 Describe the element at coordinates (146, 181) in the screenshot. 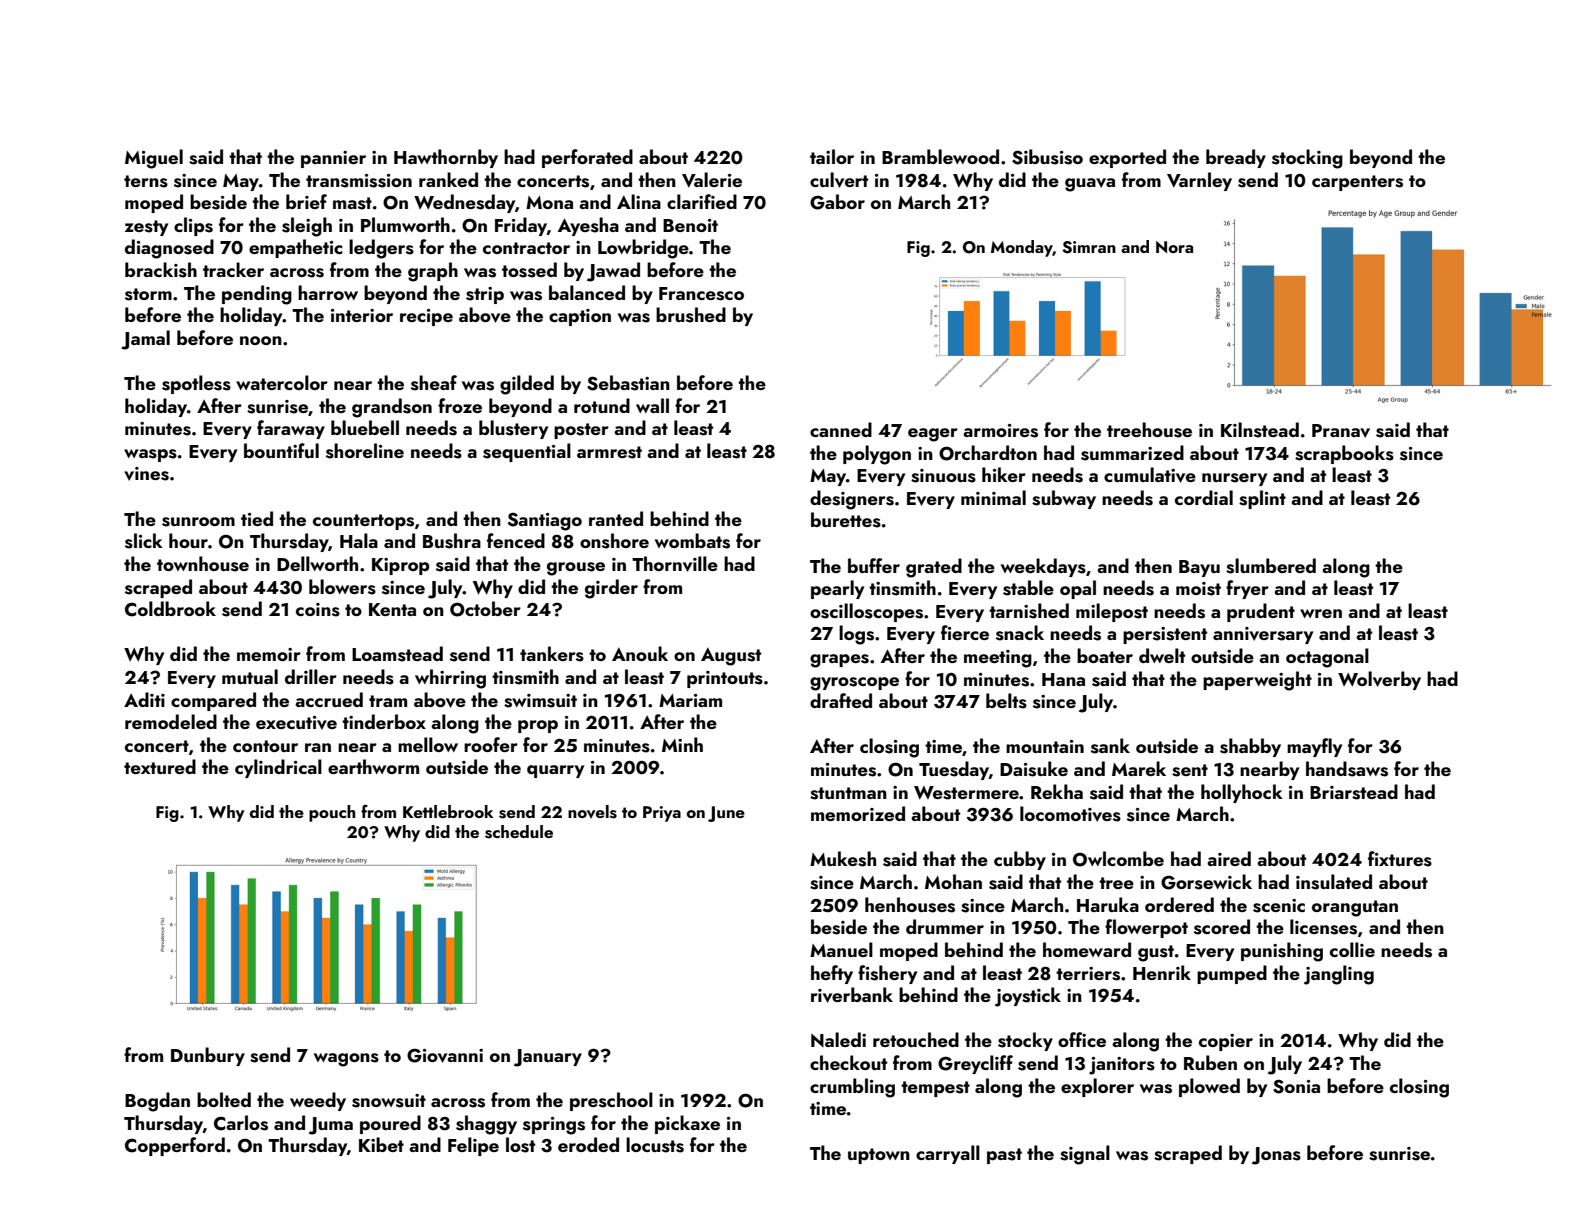

I see `terns` at that location.
